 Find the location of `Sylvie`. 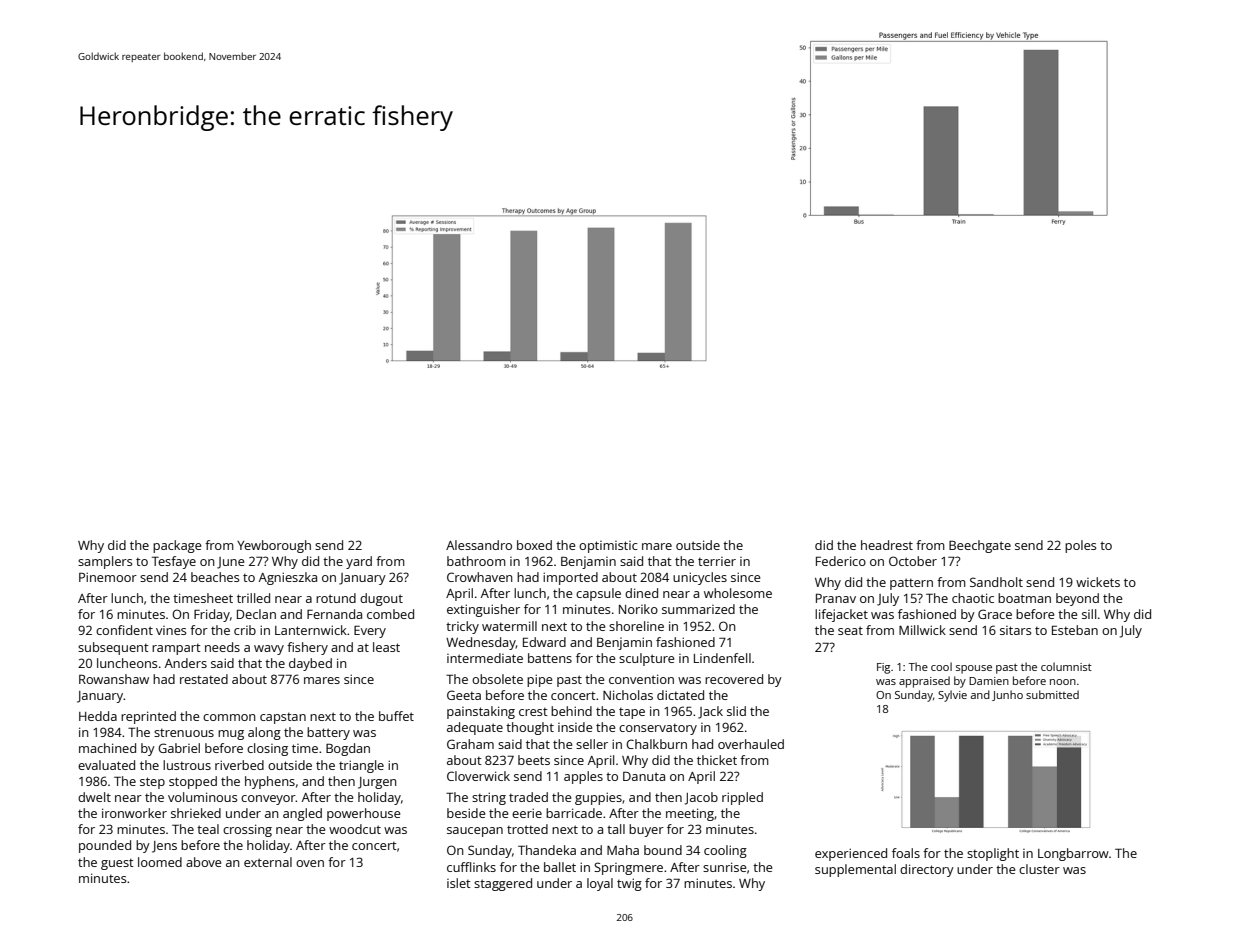

Sylvie is located at coordinates (952, 696).
